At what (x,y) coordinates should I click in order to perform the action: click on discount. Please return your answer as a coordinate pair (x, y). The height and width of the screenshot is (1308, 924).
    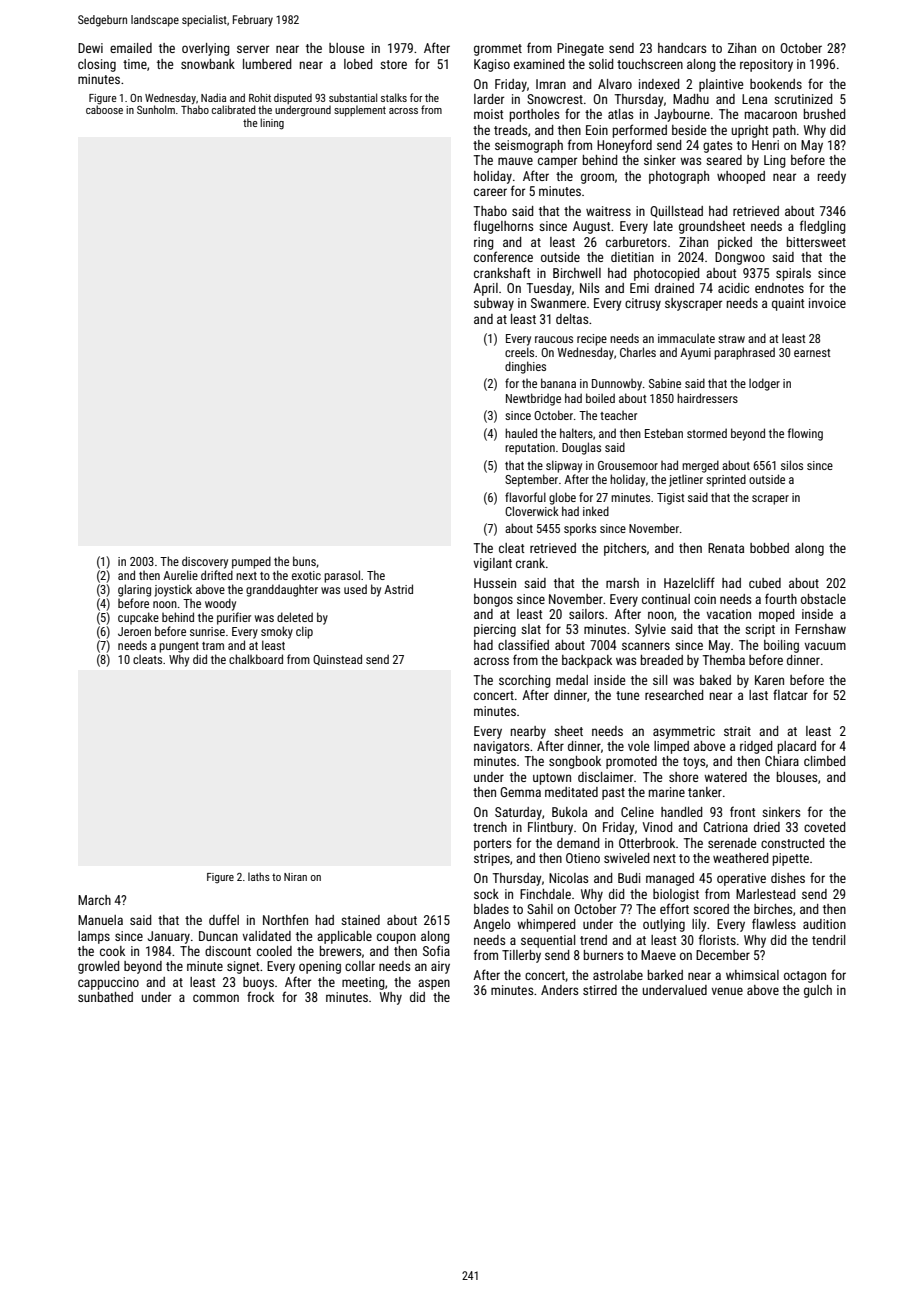
    Looking at the image, I should click on (228, 951).
